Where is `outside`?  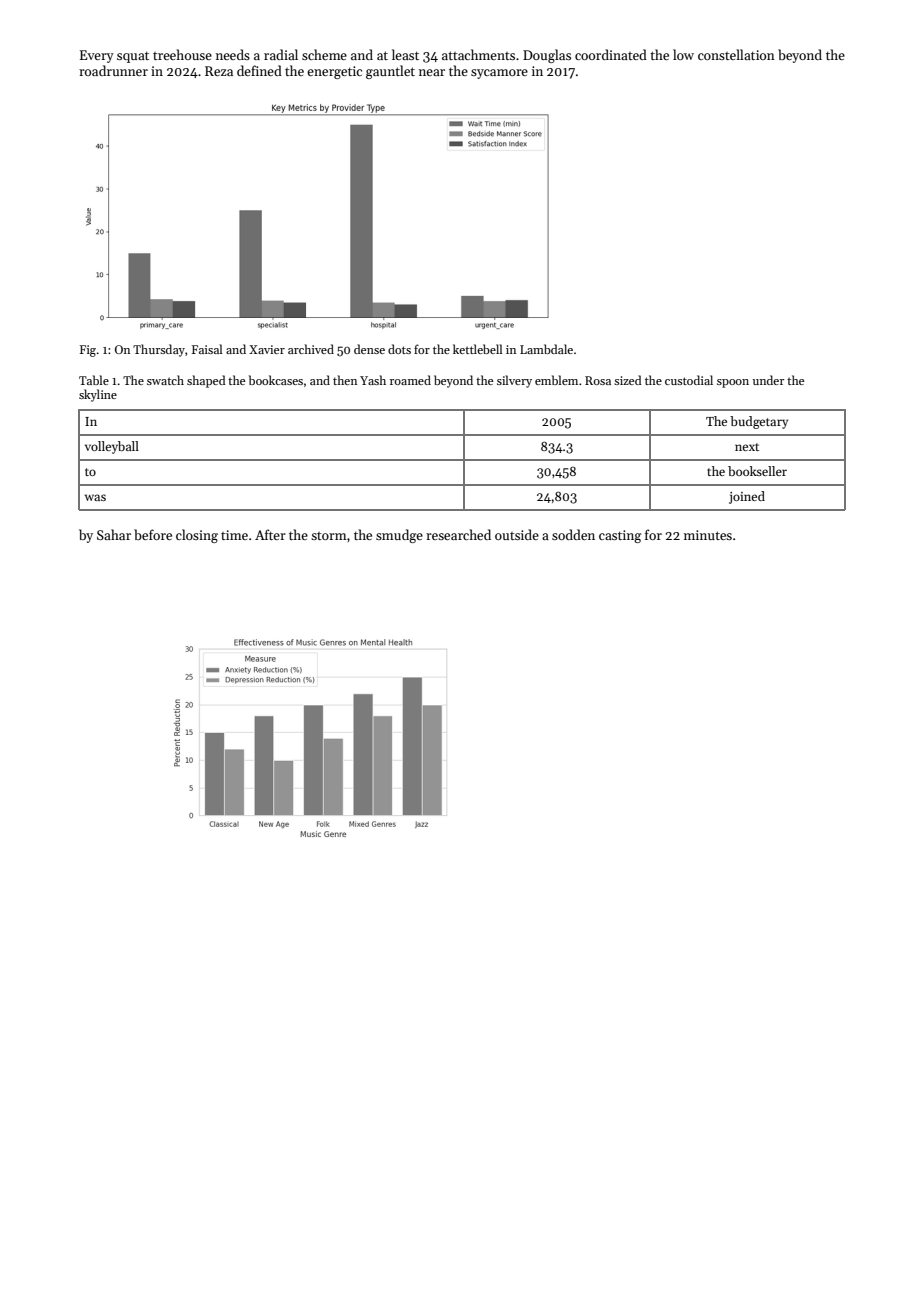 outside is located at coordinates (517, 534).
